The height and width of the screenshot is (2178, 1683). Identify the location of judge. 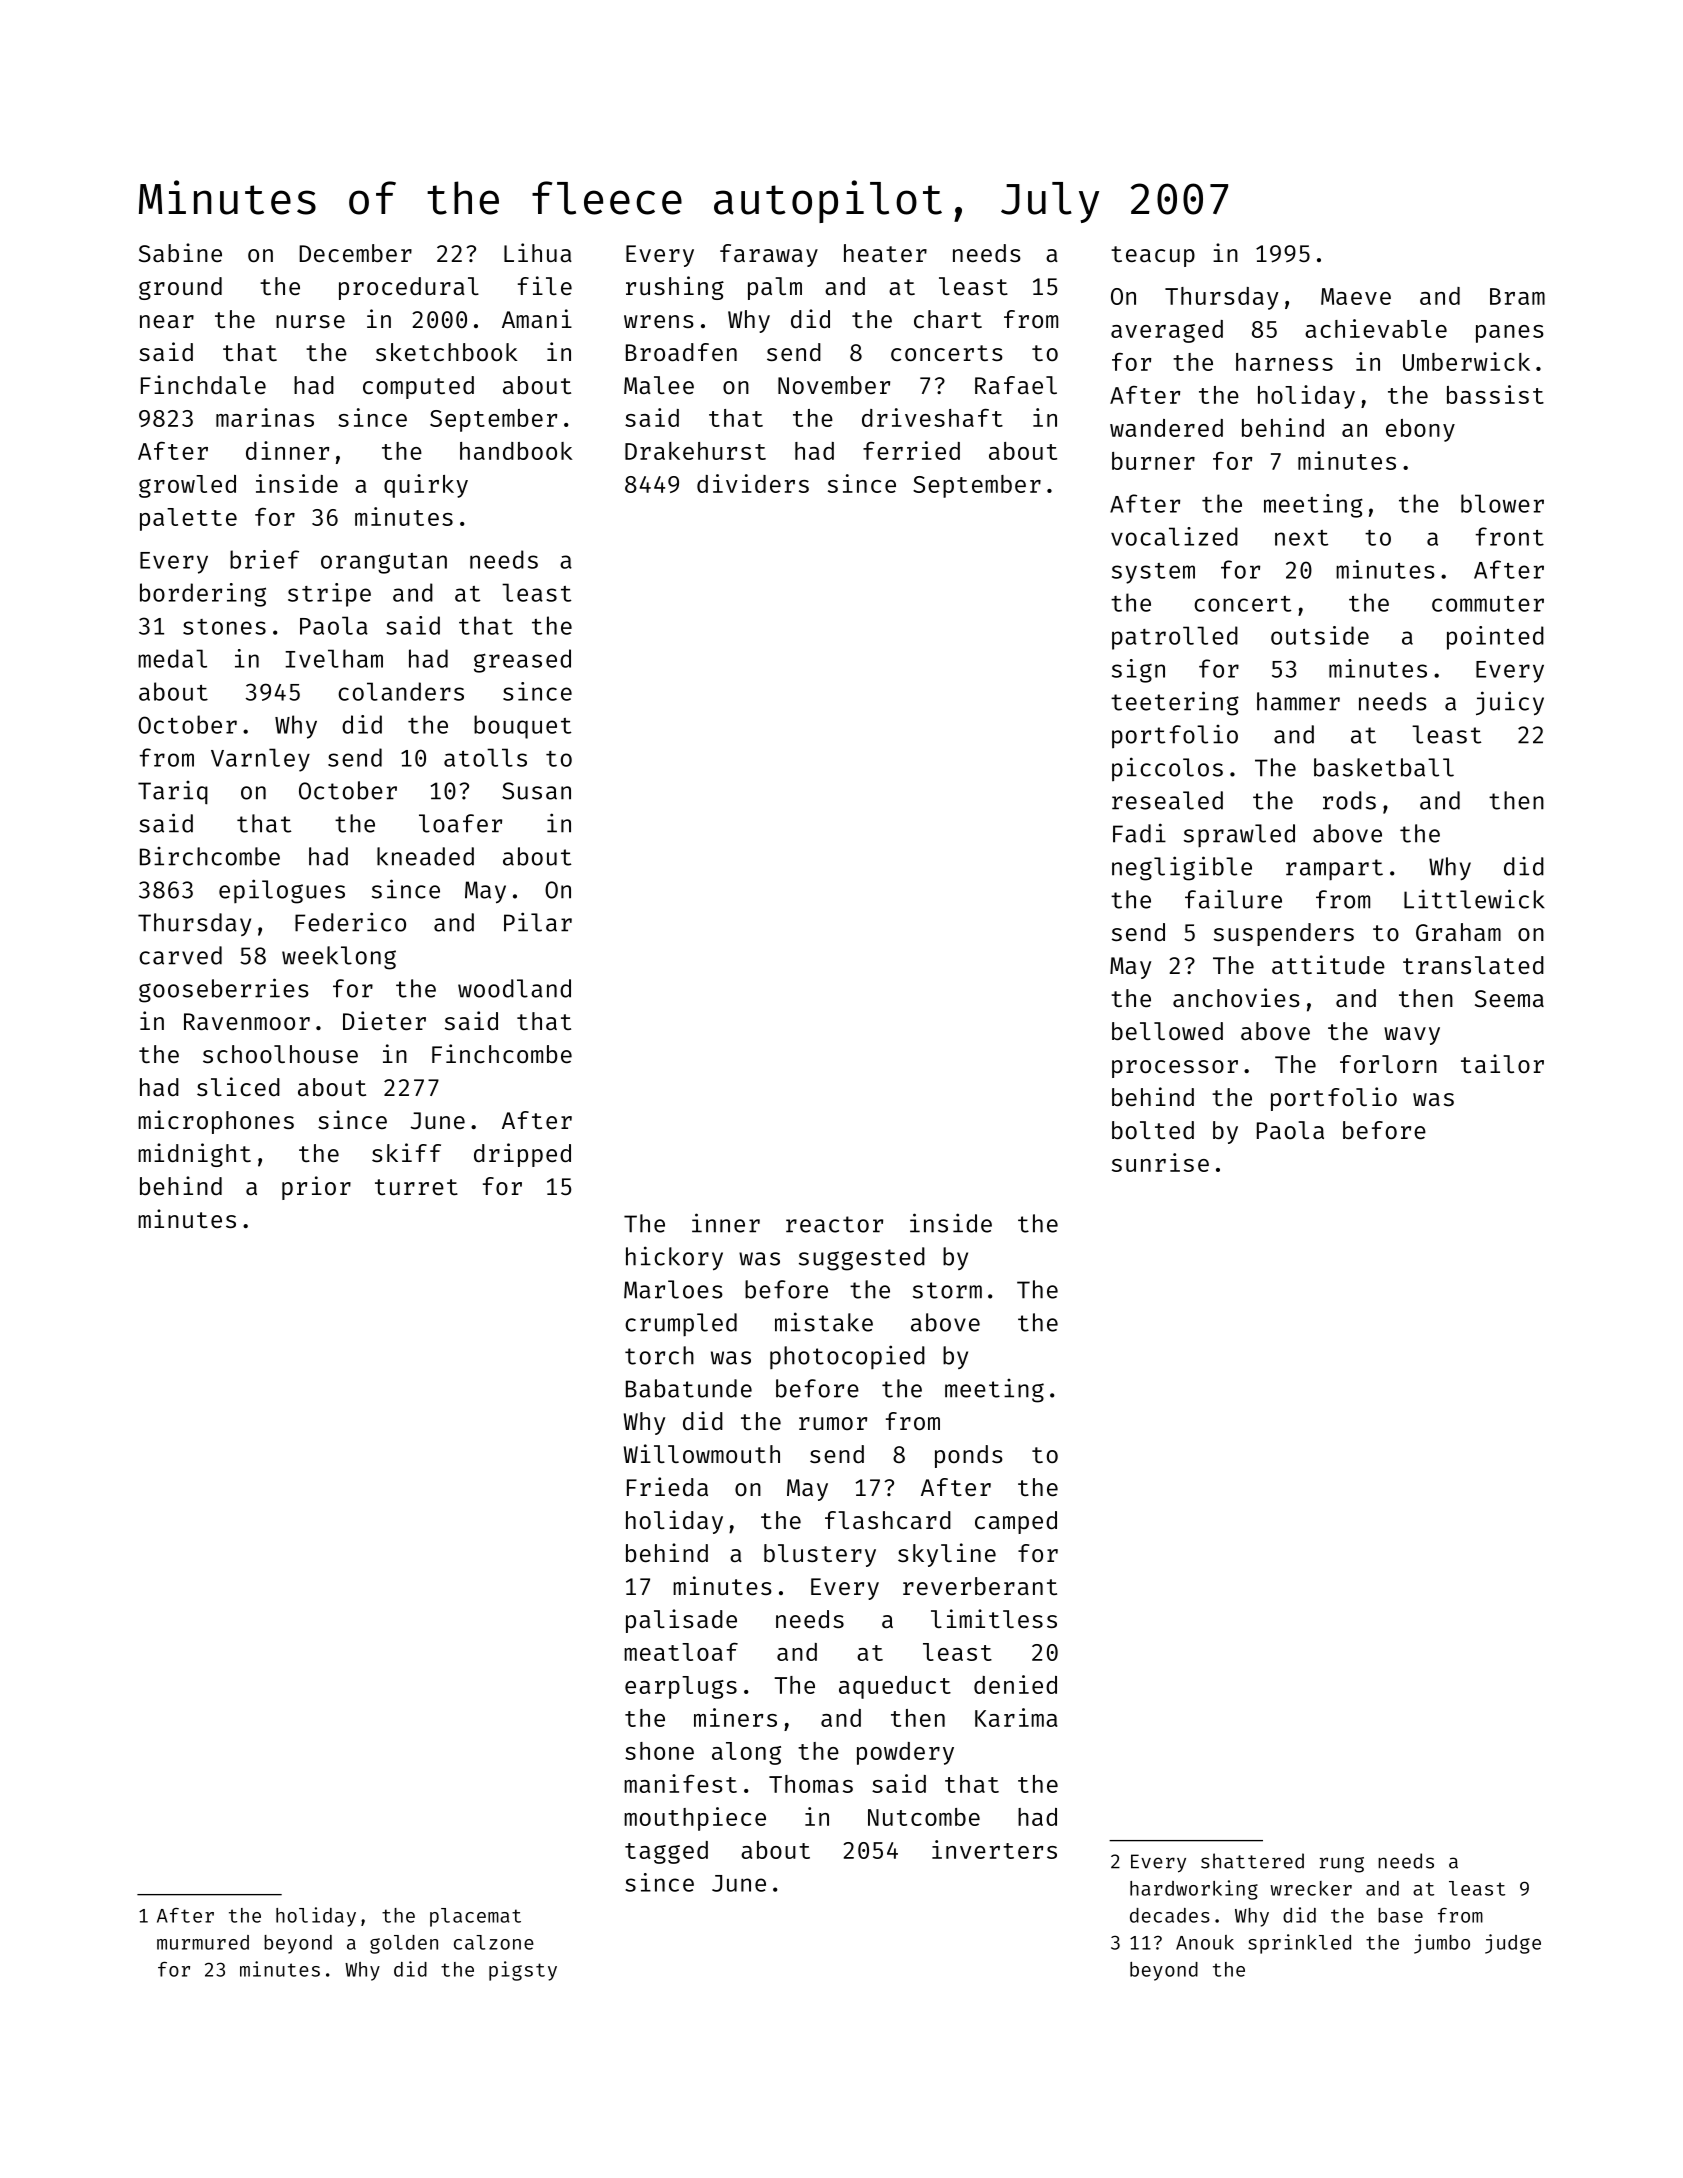
(1513, 1944).
